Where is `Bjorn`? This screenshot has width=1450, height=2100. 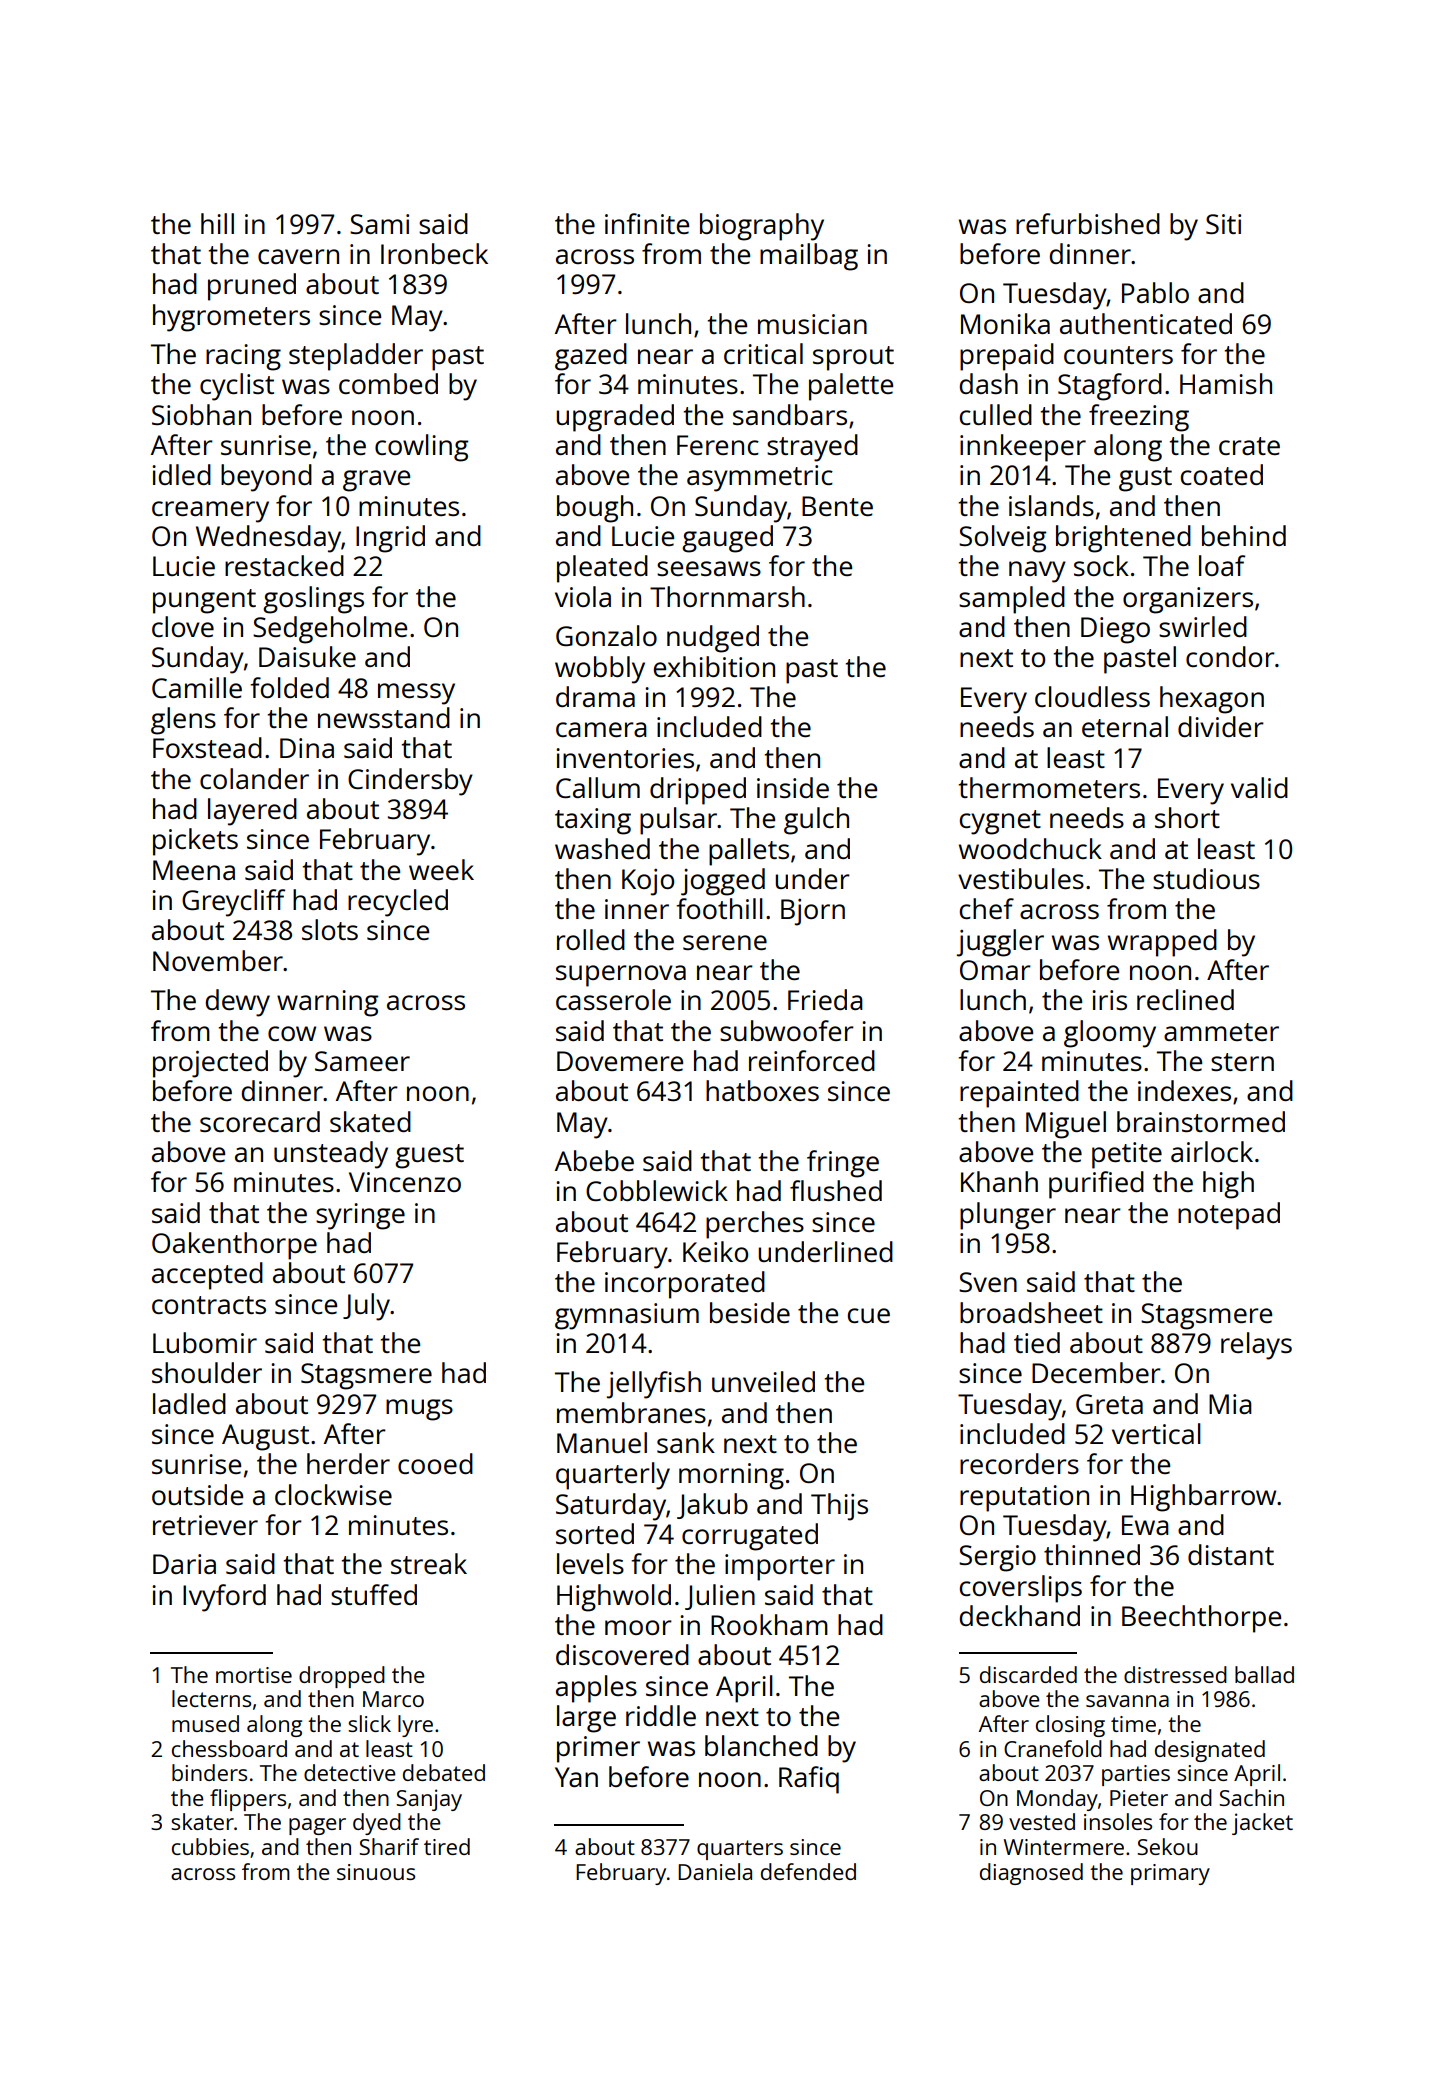 Bjorn is located at coordinates (813, 912).
